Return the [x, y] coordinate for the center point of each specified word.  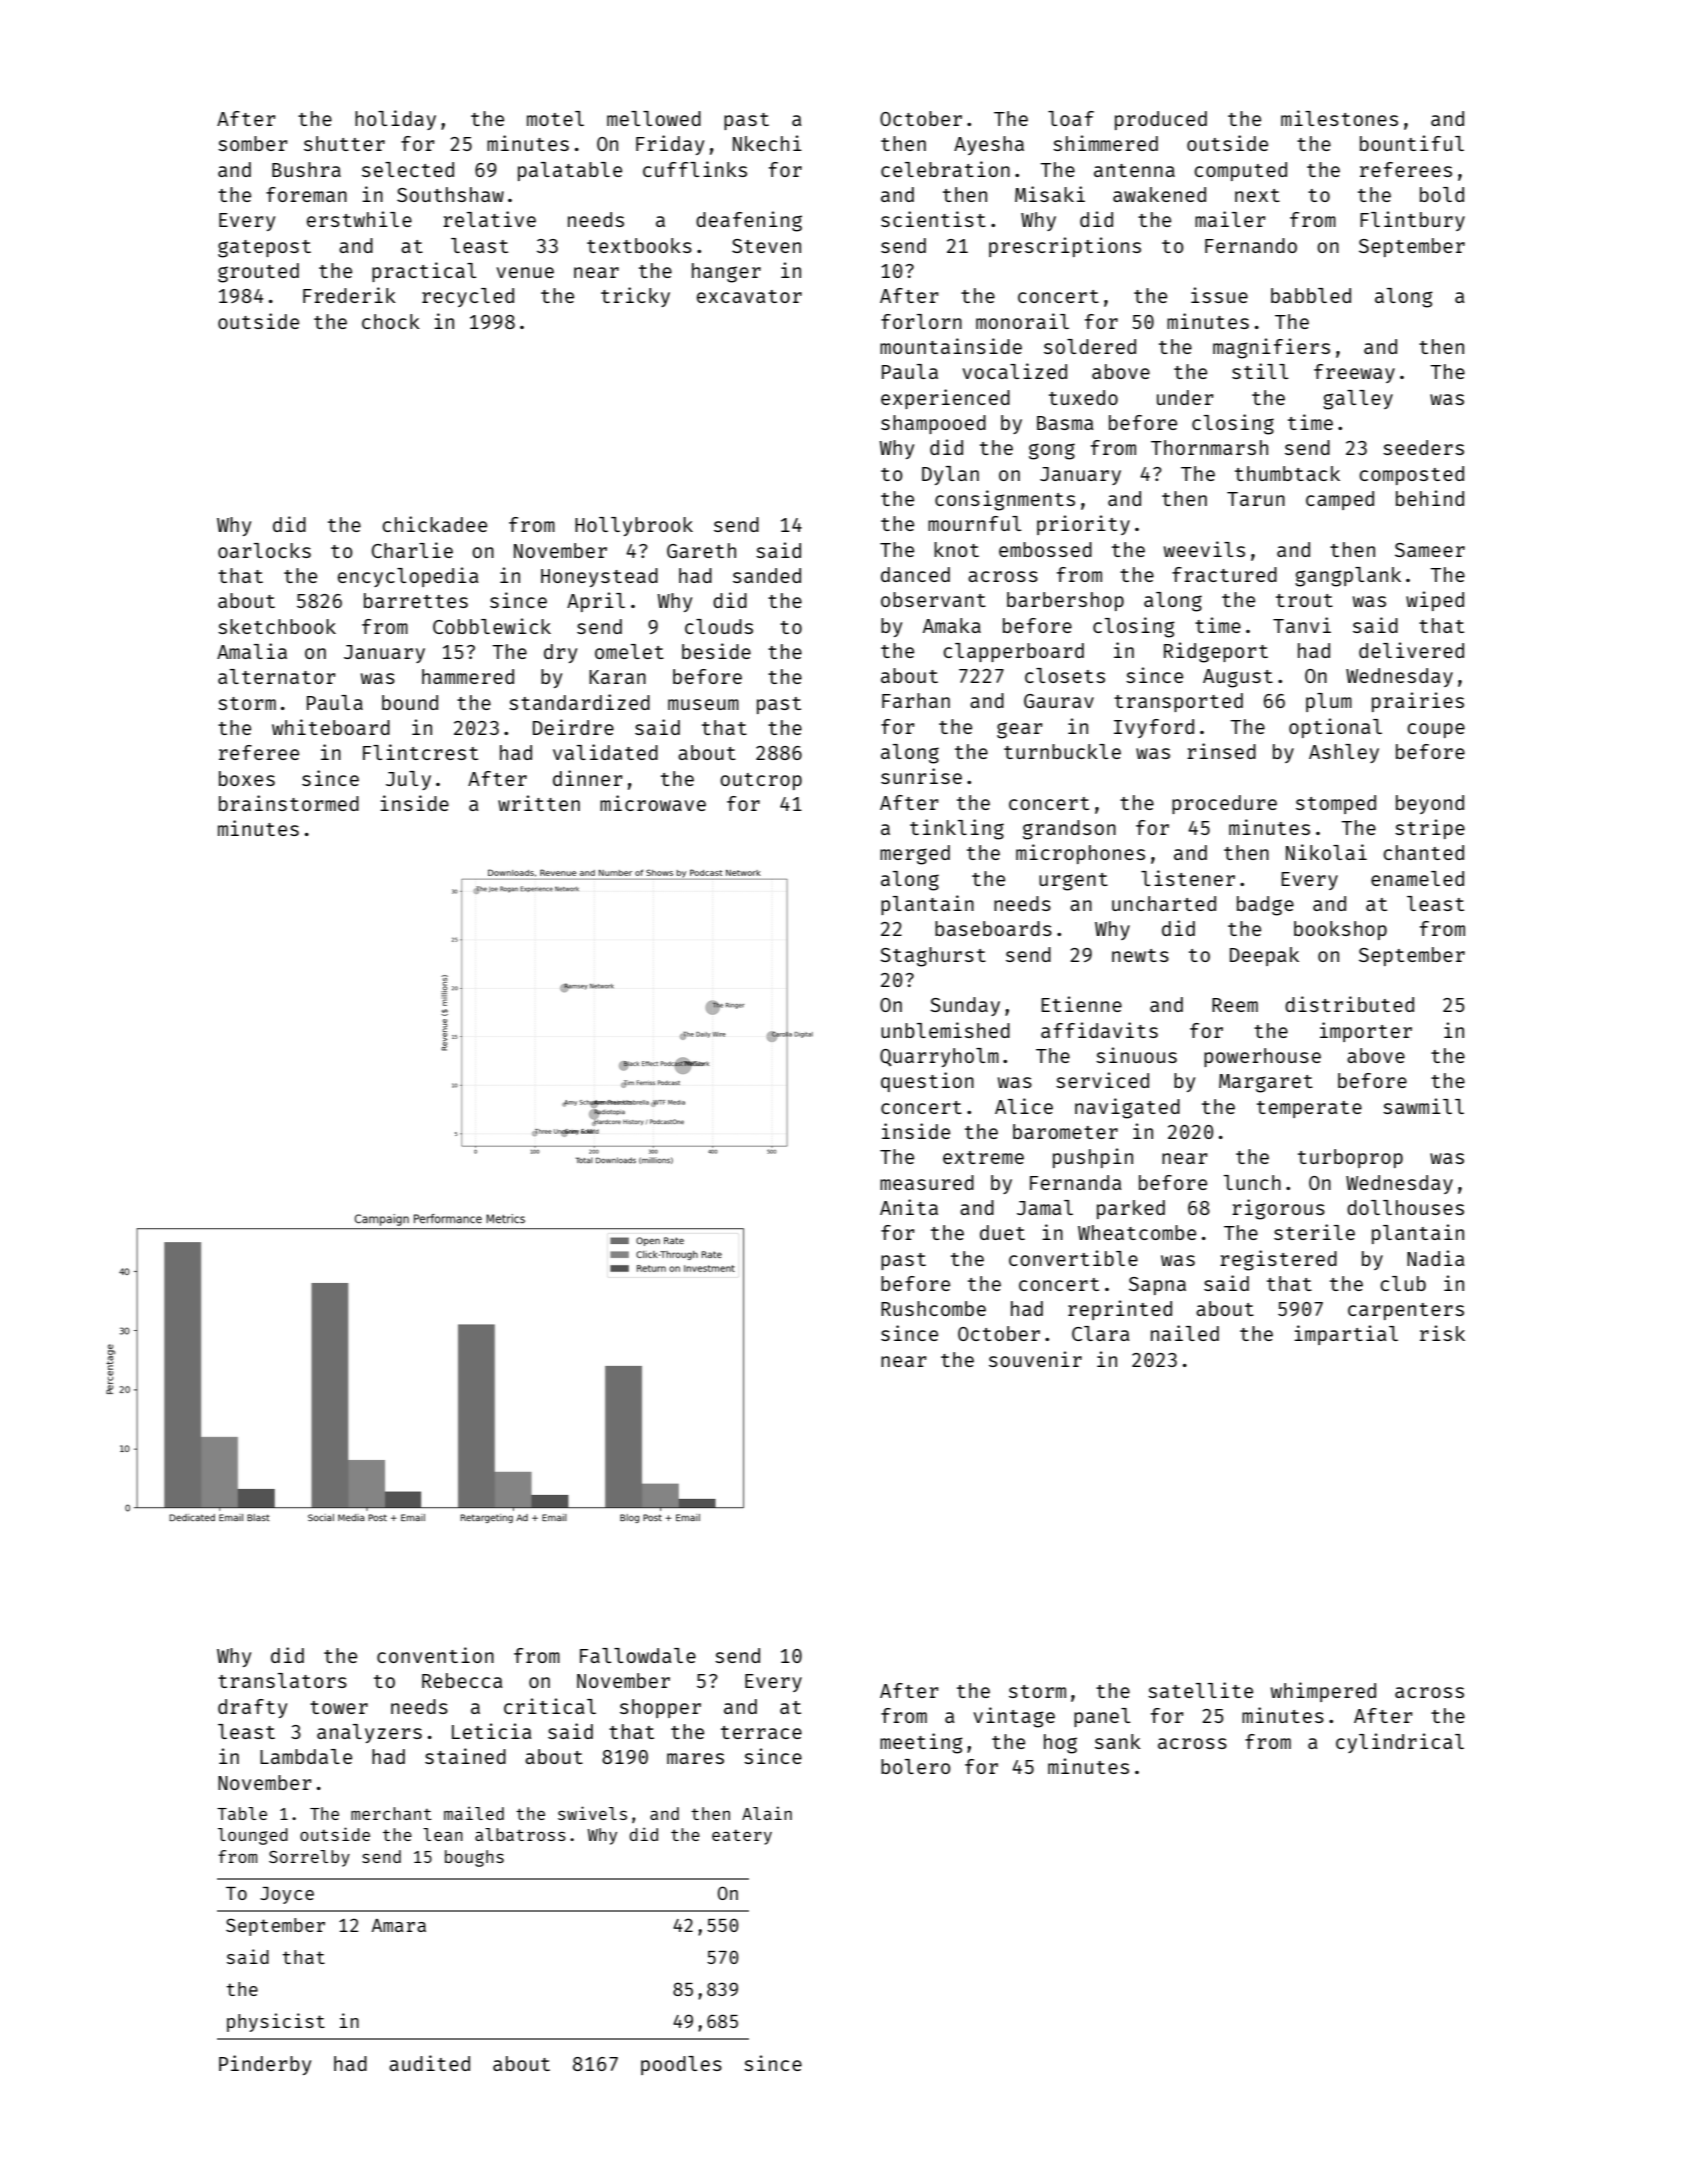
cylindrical [1400, 1743]
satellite [1200, 1690]
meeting [921, 1743]
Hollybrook [634, 526]
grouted [258, 273]
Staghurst [933, 957]
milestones [1339, 118]
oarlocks [264, 550]
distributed [1349, 1004]
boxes [247, 778]
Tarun [1256, 499]
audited [429, 2063]
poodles [681, 2065]
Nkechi [767, 143]
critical [550, 1706]
